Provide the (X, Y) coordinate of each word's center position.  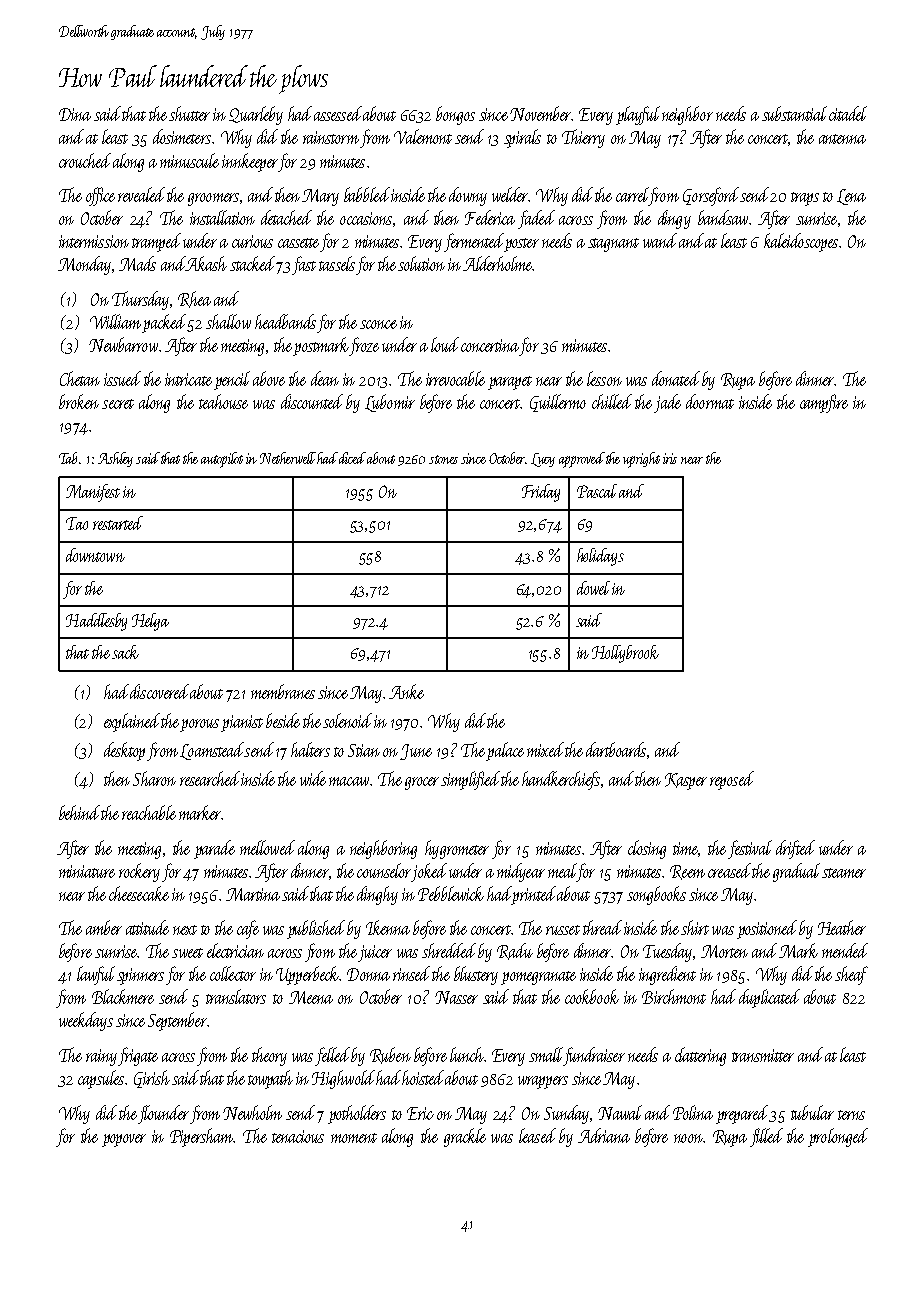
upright (641, 460)
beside (283, 720)
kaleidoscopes (801, 242)
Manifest (93, 493)
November (540, 113)
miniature (87, 871)
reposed (732, 780)
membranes (283, 691)
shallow (228, 321)
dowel (593, 588)
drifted (795, 849)
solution (421, 263)
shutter (189, 113)
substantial (794, 113)
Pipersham (201, 1137)
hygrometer (457, 849)
